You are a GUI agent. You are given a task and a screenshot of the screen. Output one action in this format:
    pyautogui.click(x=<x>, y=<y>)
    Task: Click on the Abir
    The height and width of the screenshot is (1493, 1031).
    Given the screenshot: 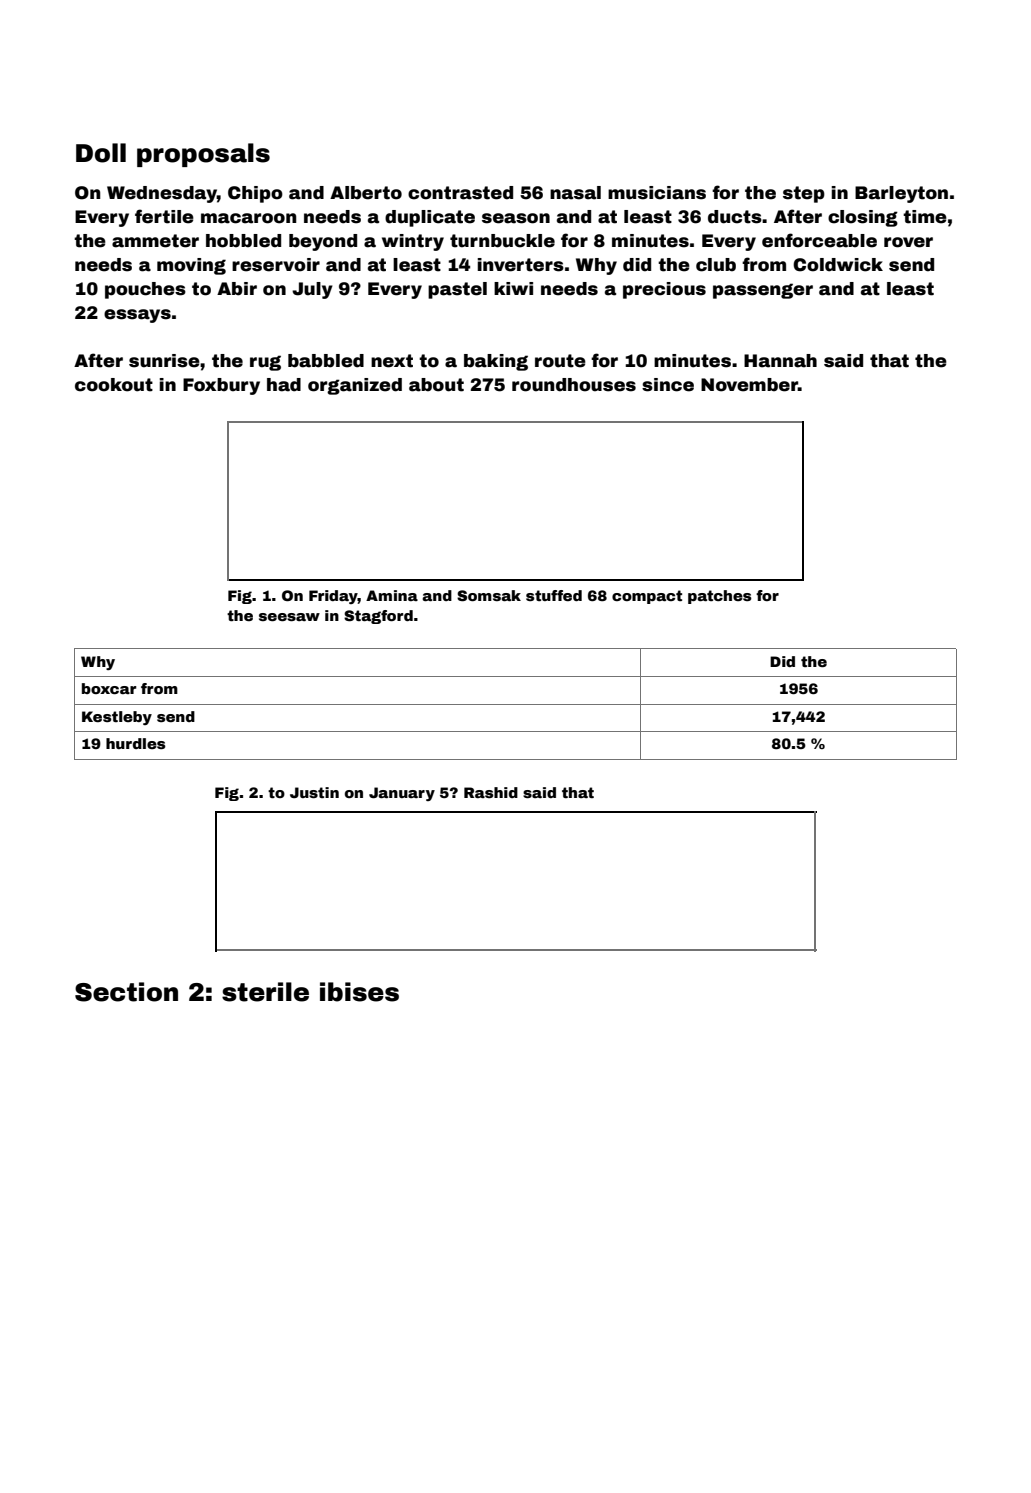 What is the action you would take?
    pyautogui.click(x=237, y=289)
